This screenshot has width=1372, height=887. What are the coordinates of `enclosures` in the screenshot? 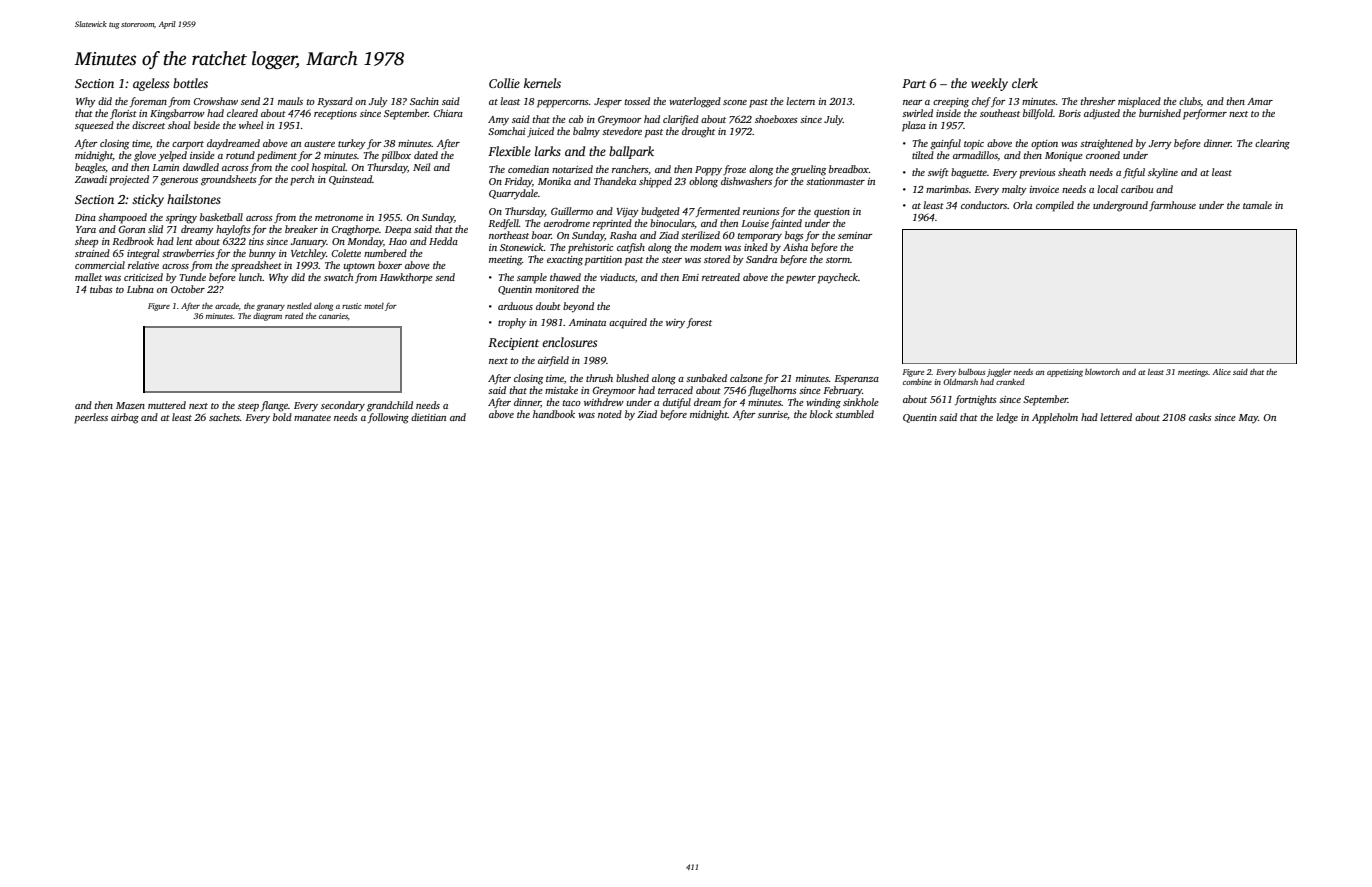 It's located at (569, 342).
